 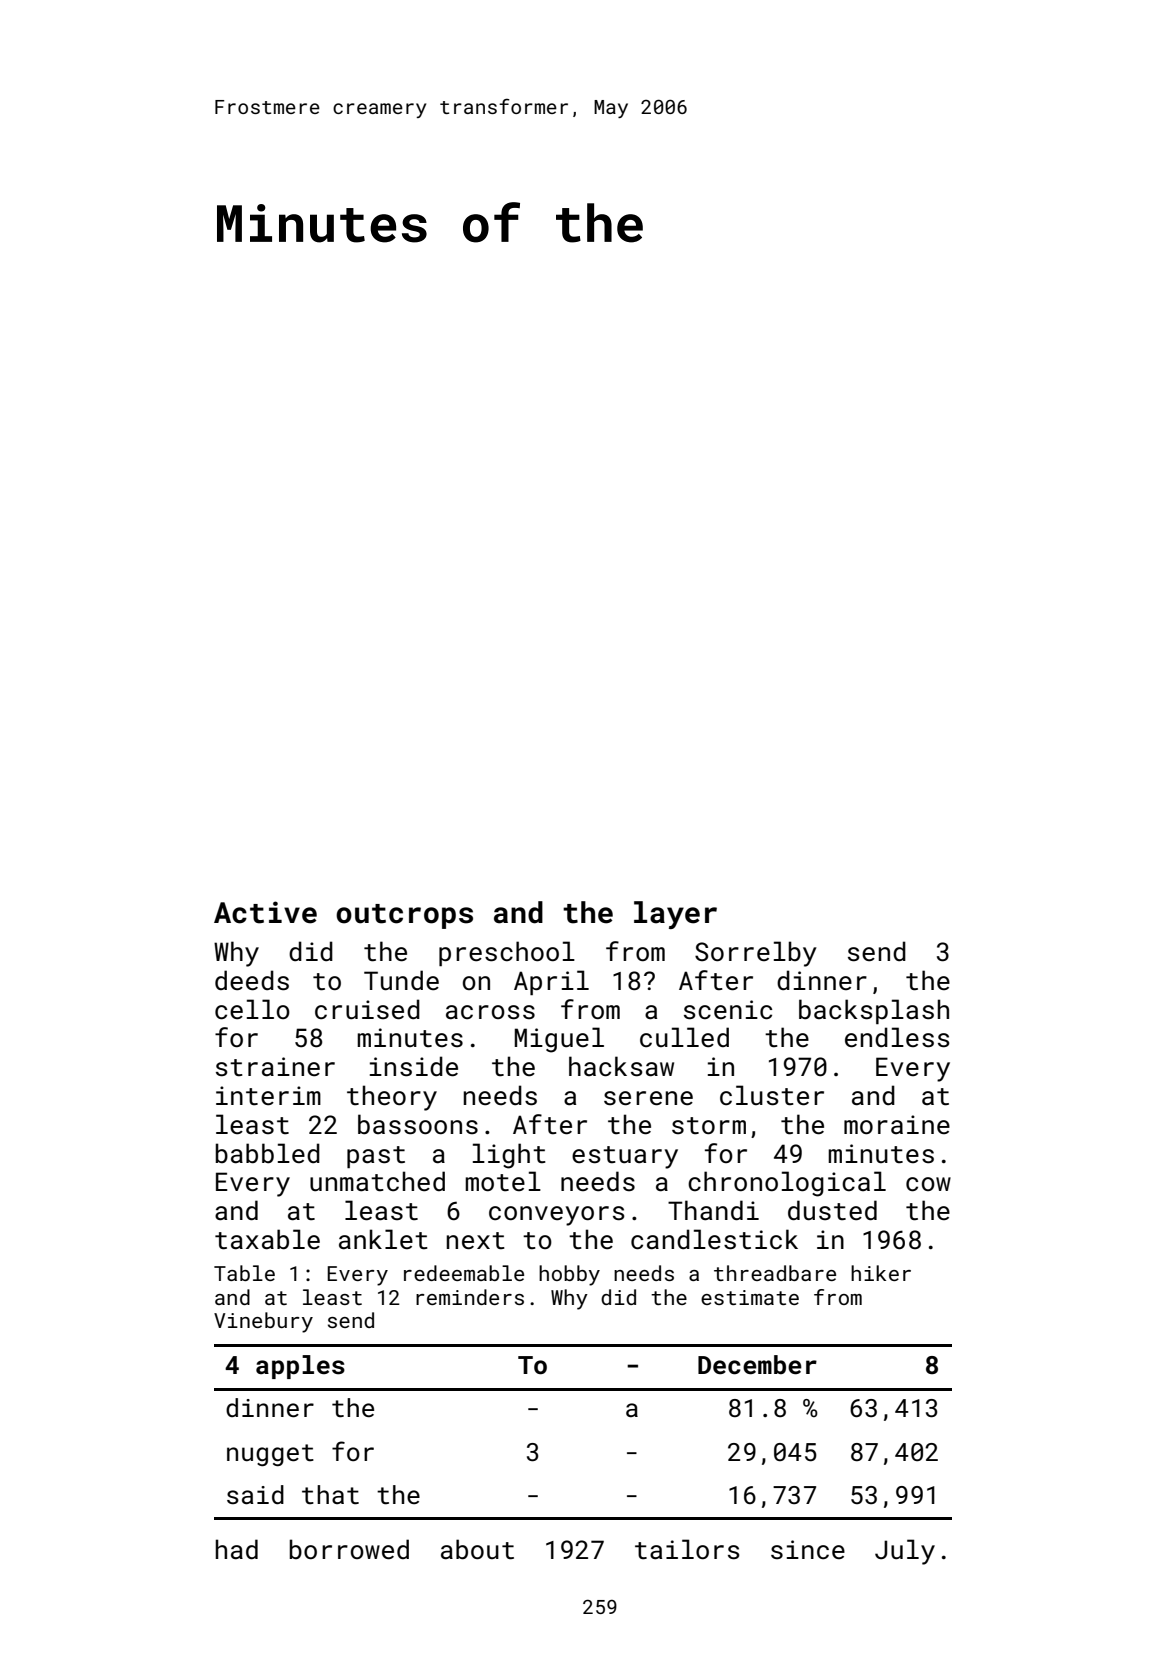 What do you see at coordinates (709, 1126) in the screenshot?
I see `storm` at bounding box center [709, 1126].
